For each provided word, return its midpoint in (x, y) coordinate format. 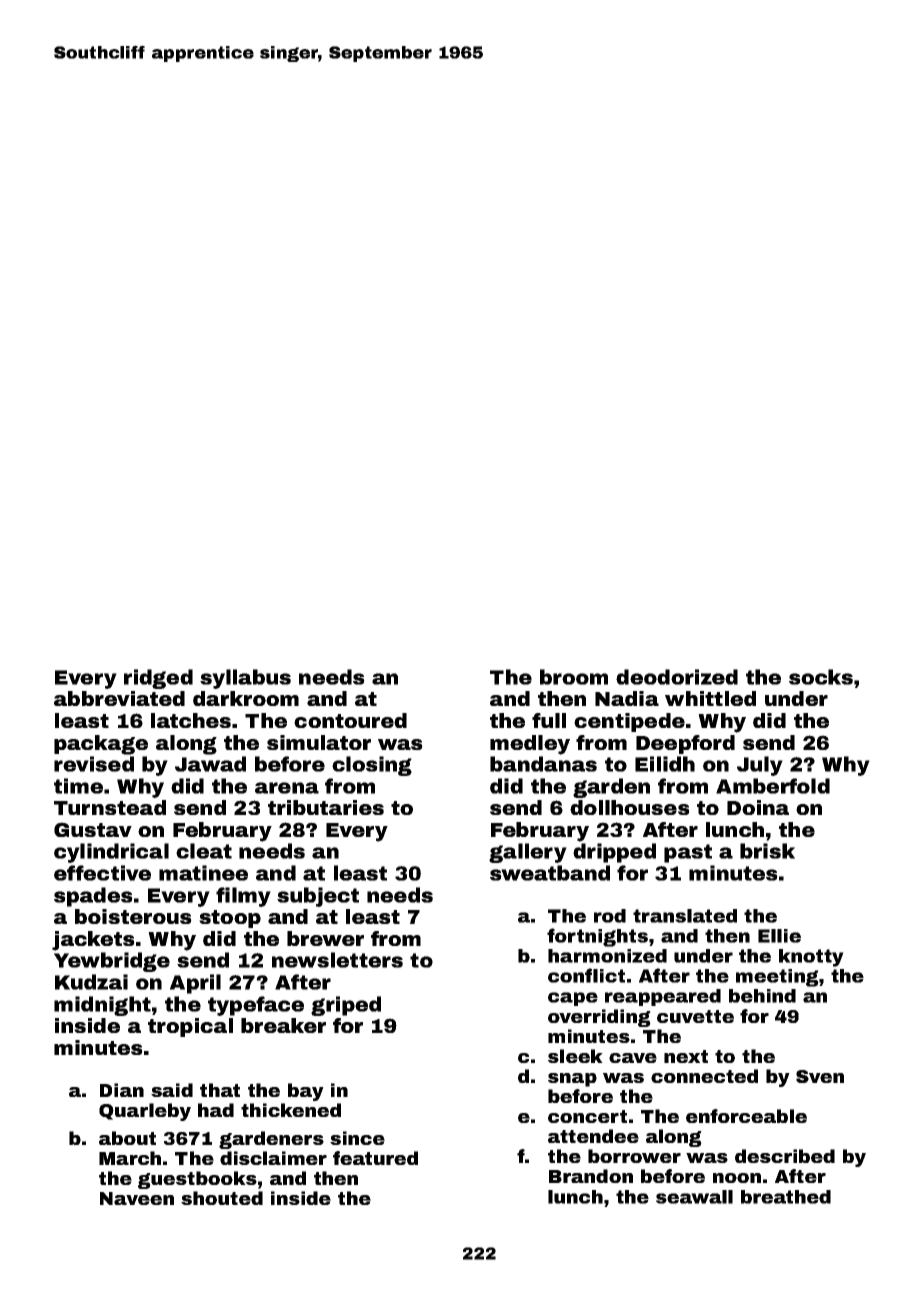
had (216, 1110)
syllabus (245, 679)
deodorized (677, 677)
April (195, 984)
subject (318, 897)
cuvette (695, 1016)
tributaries (326, 807)
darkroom (246, 698)
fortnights (597, 937)
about (127, 1138)
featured (375, 1158)
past (688, 853)
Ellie (779, 936)
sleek (575, 1056)
